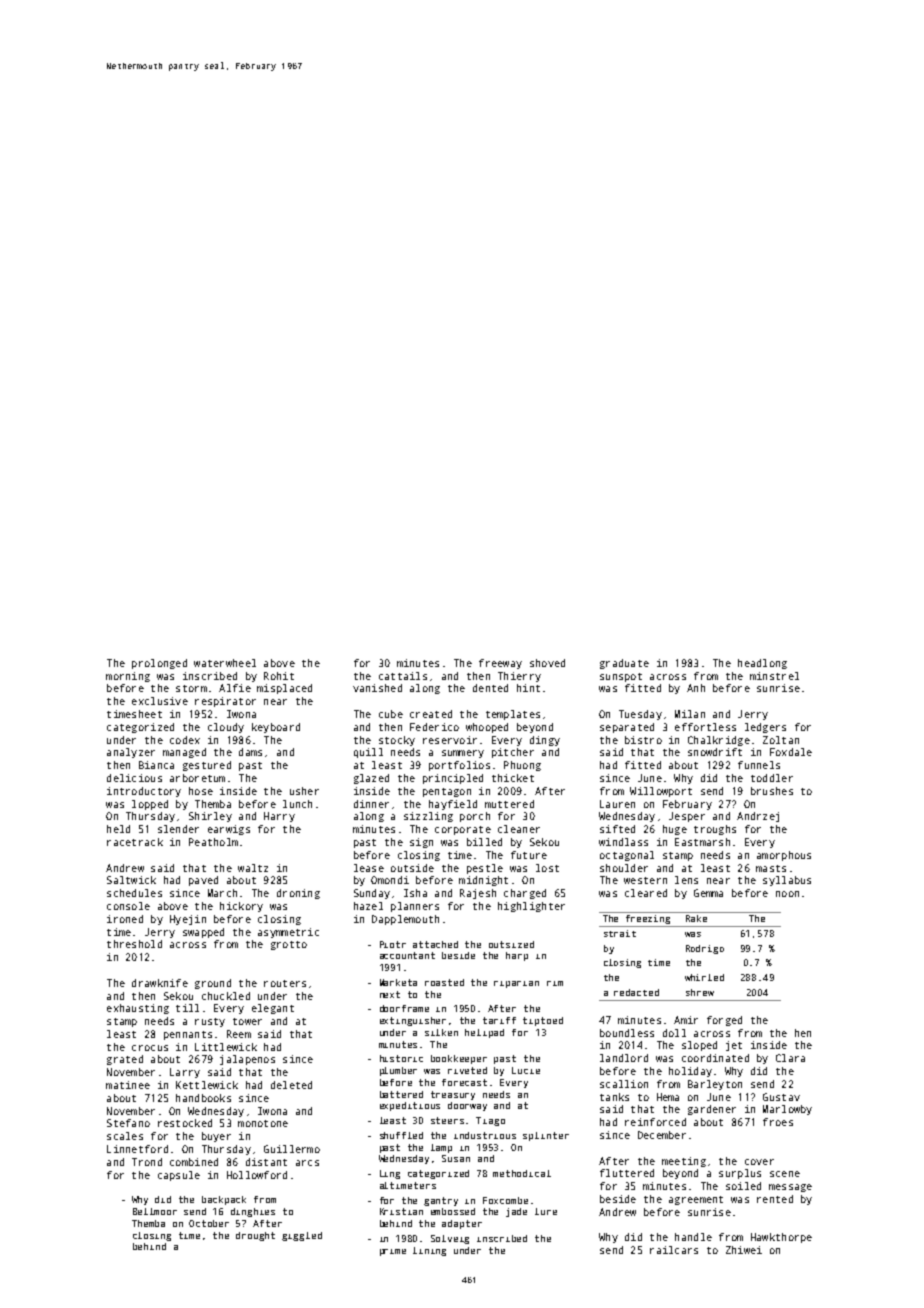 Image resolution: width=924 pixels, height=1308 pixels. I want to click on distant, so click(266, 1162).
